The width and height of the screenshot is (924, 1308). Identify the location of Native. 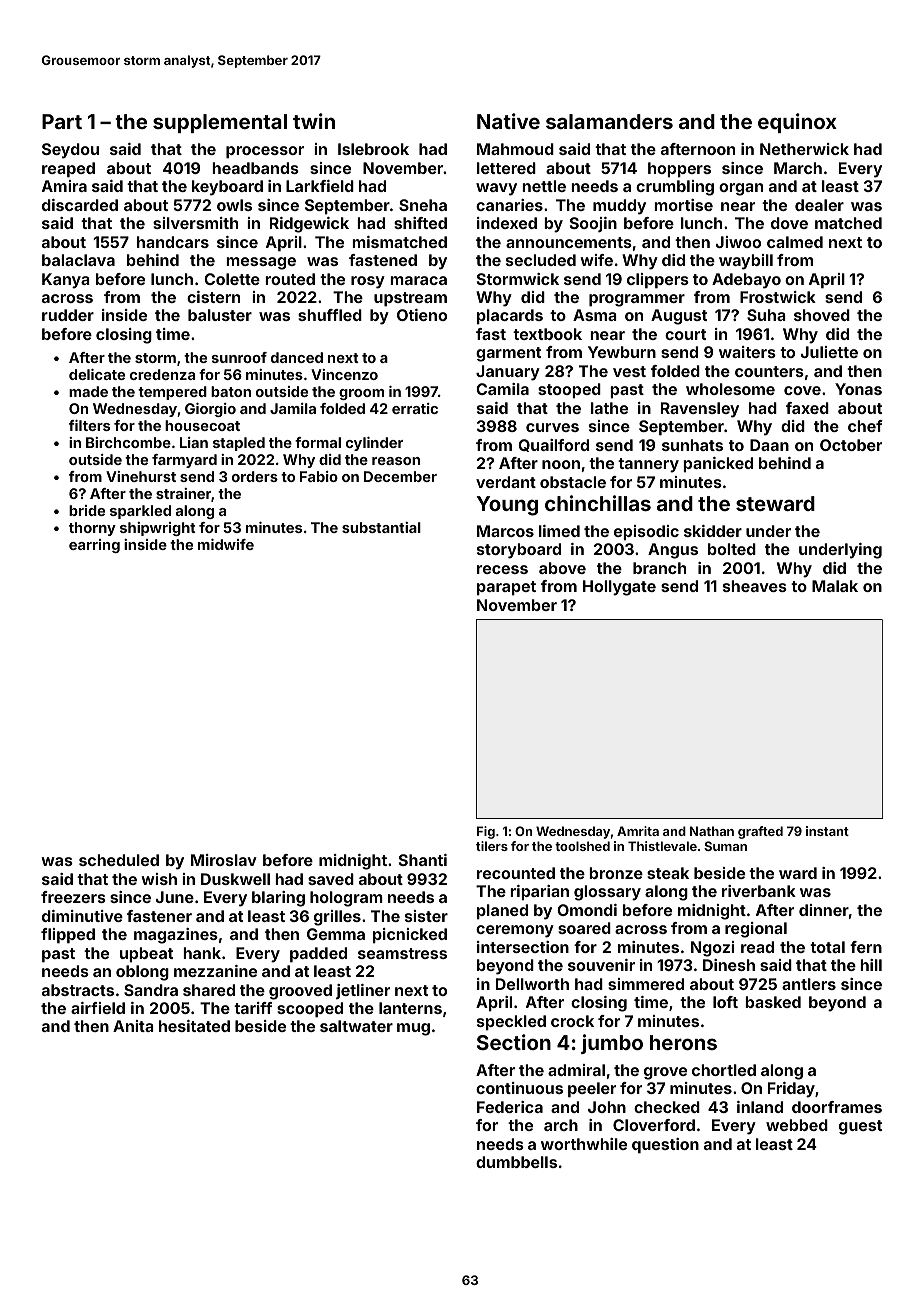
(508, 121).
